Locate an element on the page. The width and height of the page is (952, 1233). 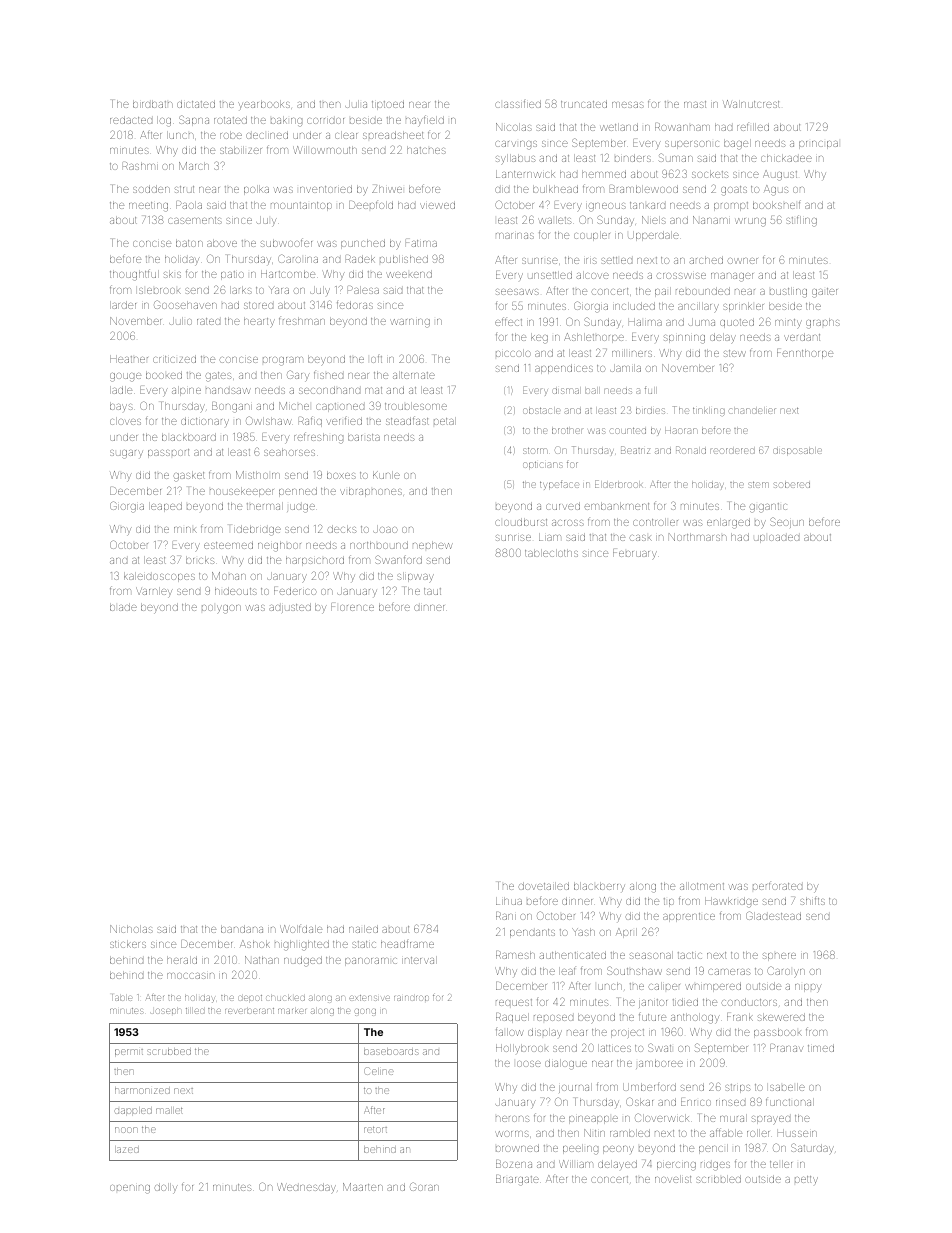
Nicholas is located at coordinates (131, 929).
